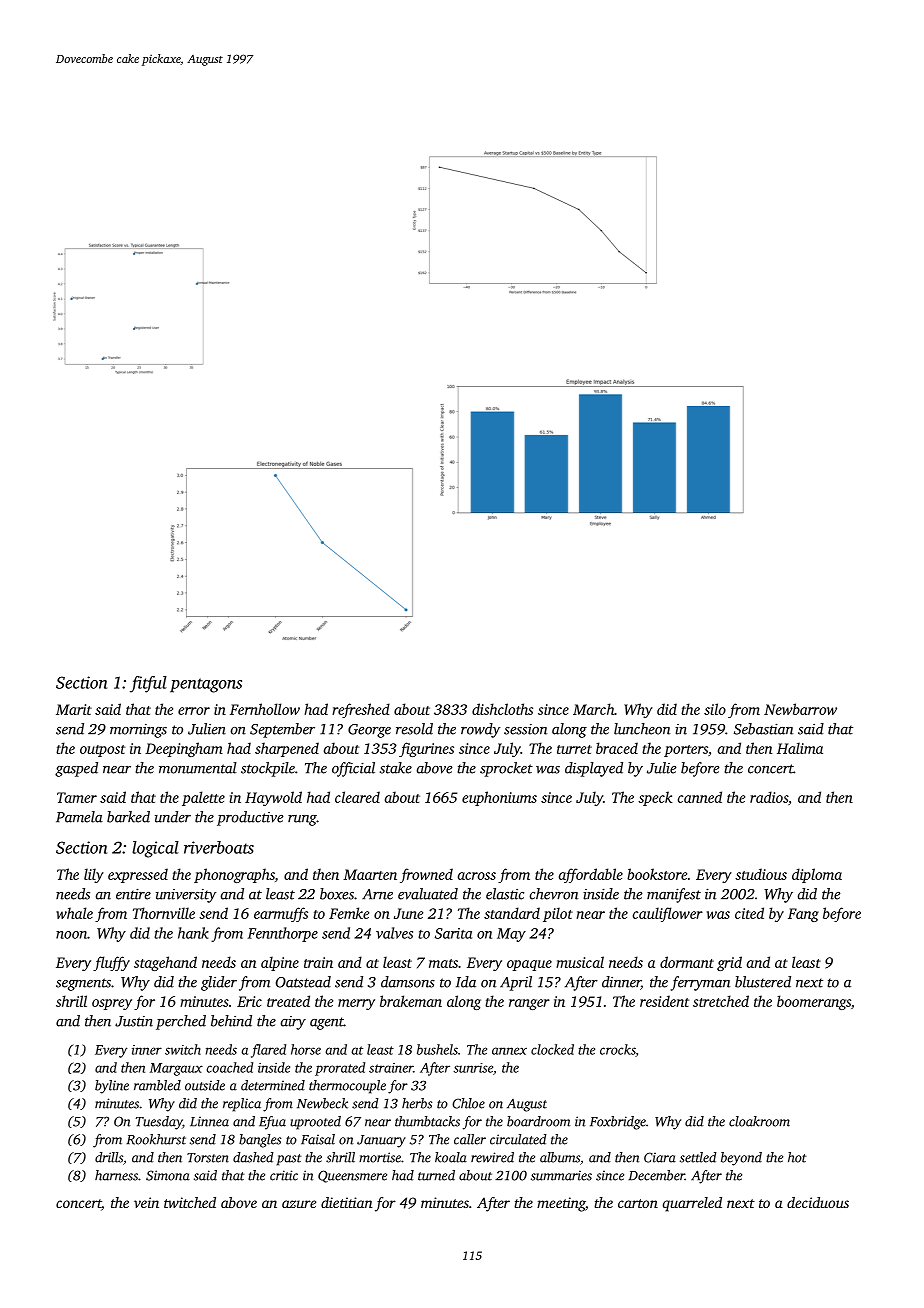 Image resolution: width=924 pixels, height=1308 pixels. Describe the element at coordinates (477, 876) in the screenshot. I see `across` at that location.
